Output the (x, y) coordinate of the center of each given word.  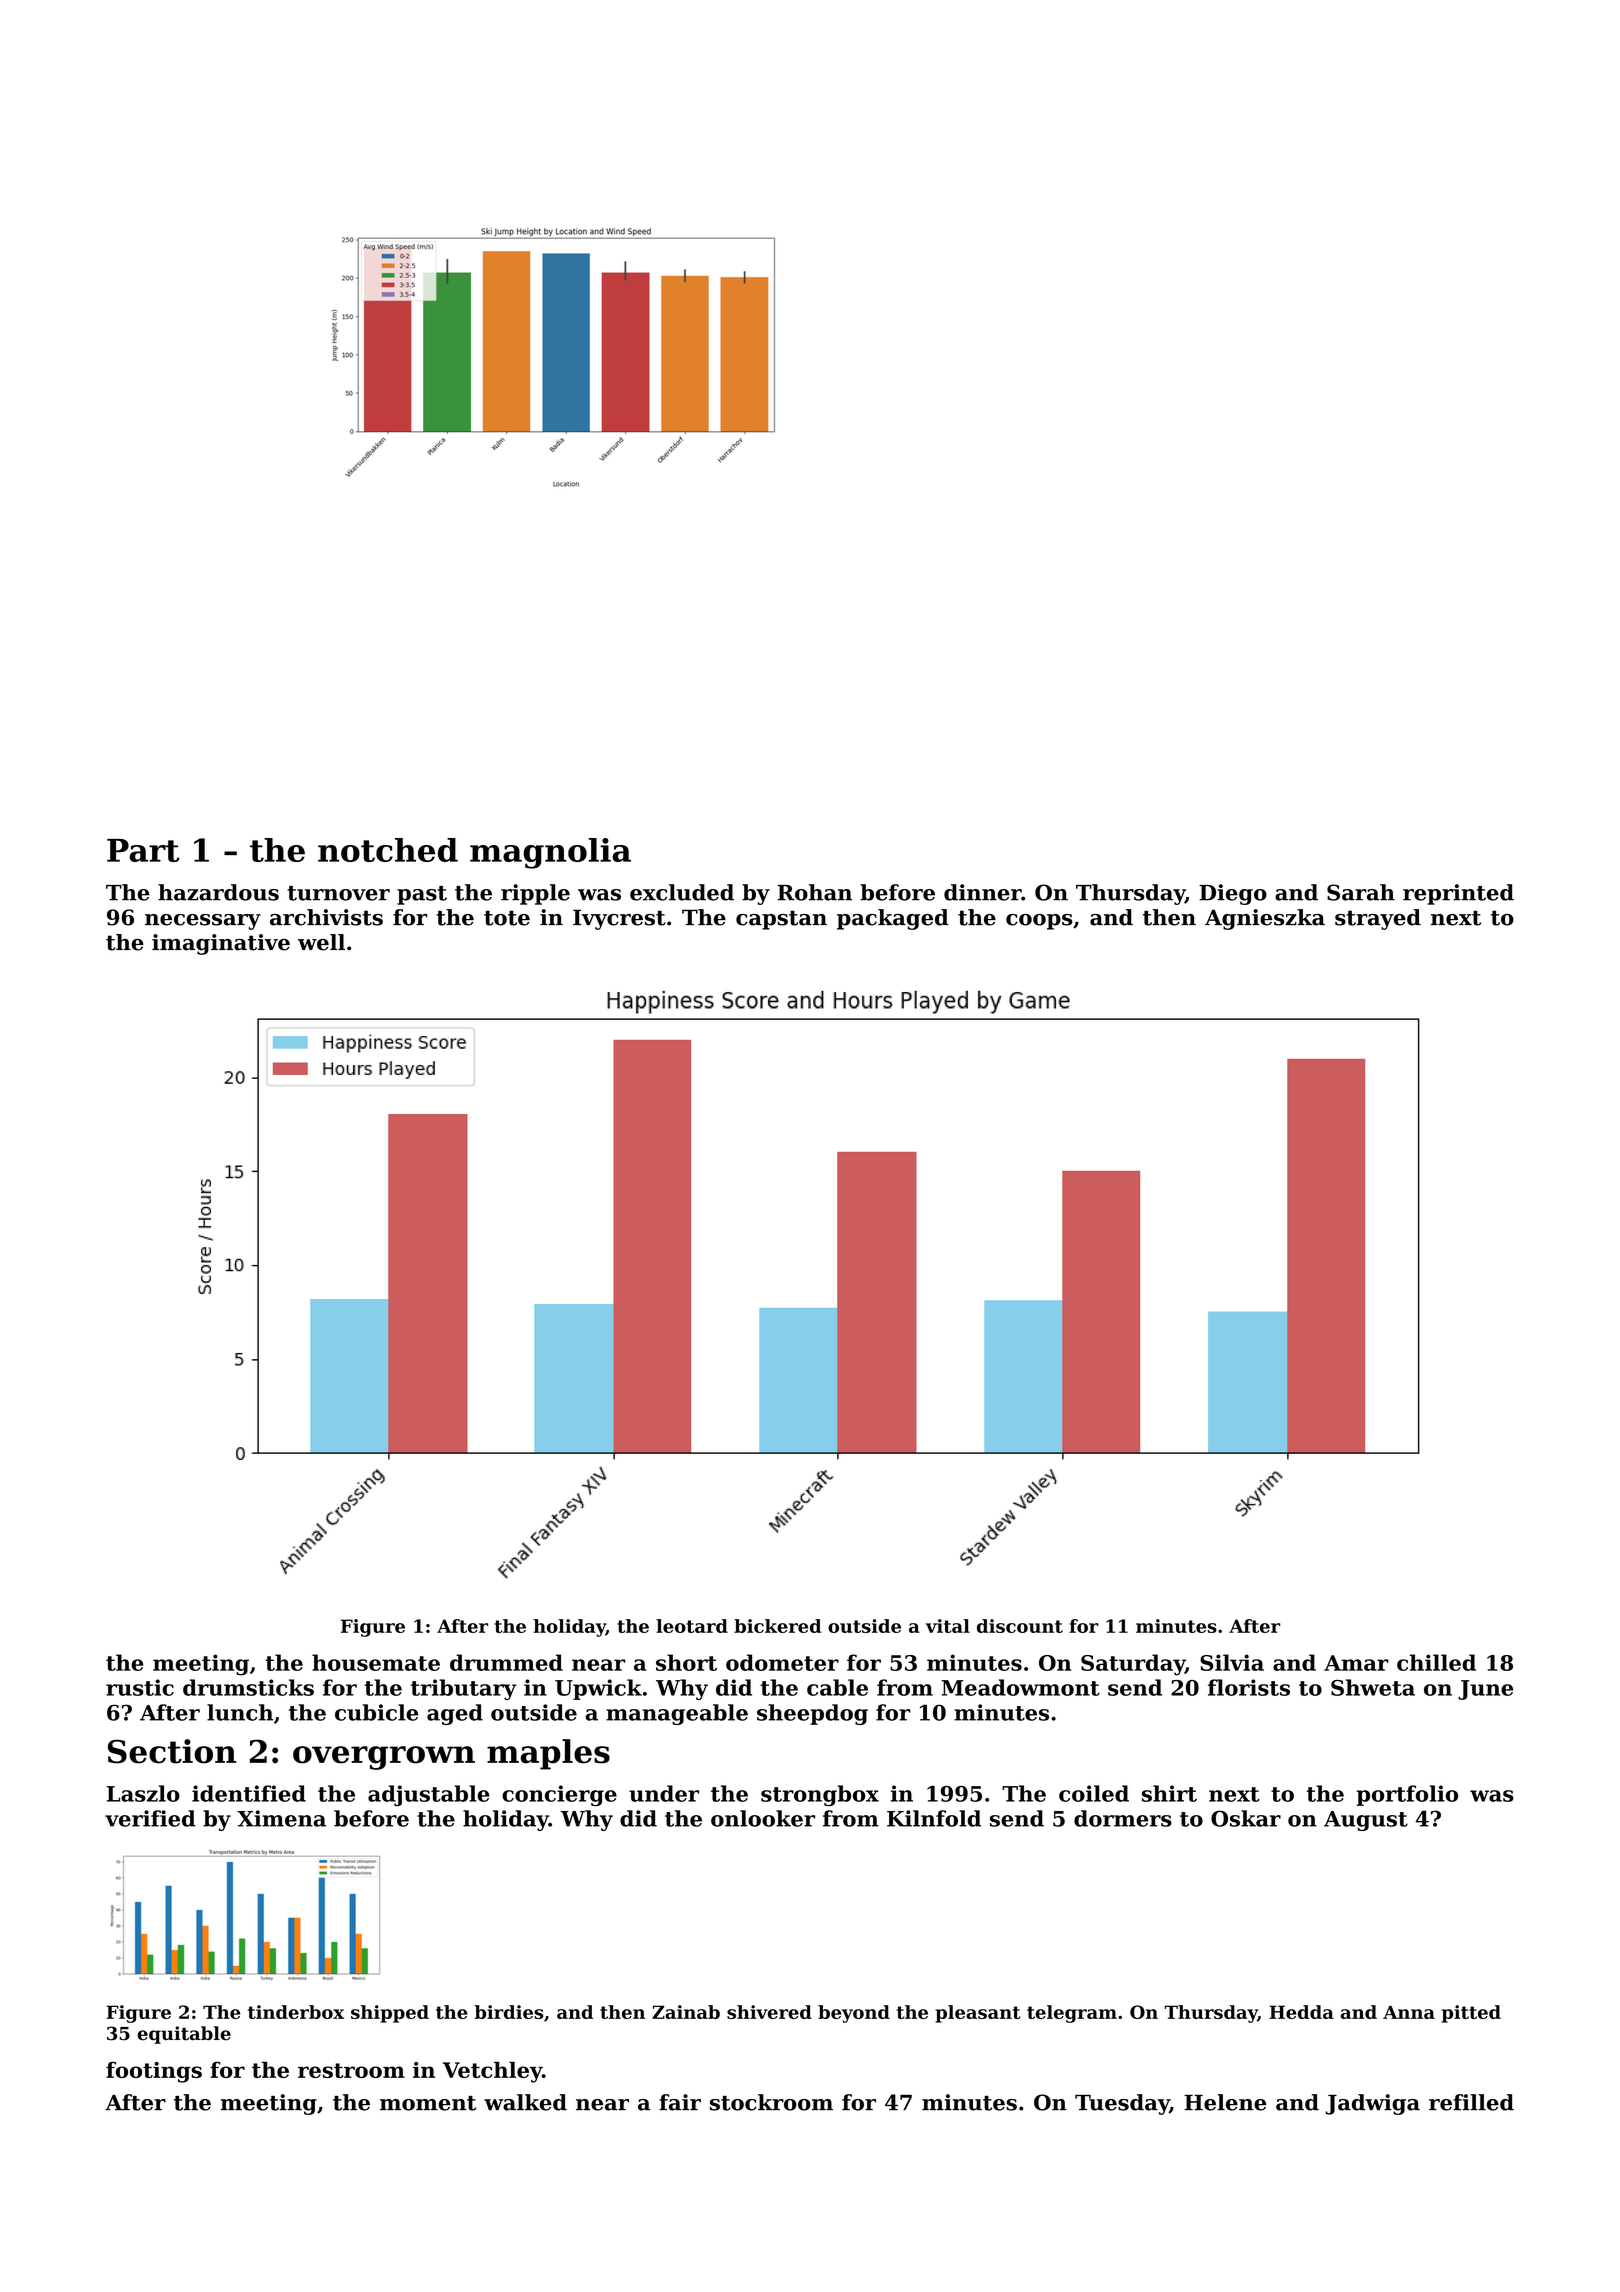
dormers (1123, 1818)
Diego (1233, 894)
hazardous (218, 892)
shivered (769, 2012)
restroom (351, 2070)
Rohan (814, 892)
